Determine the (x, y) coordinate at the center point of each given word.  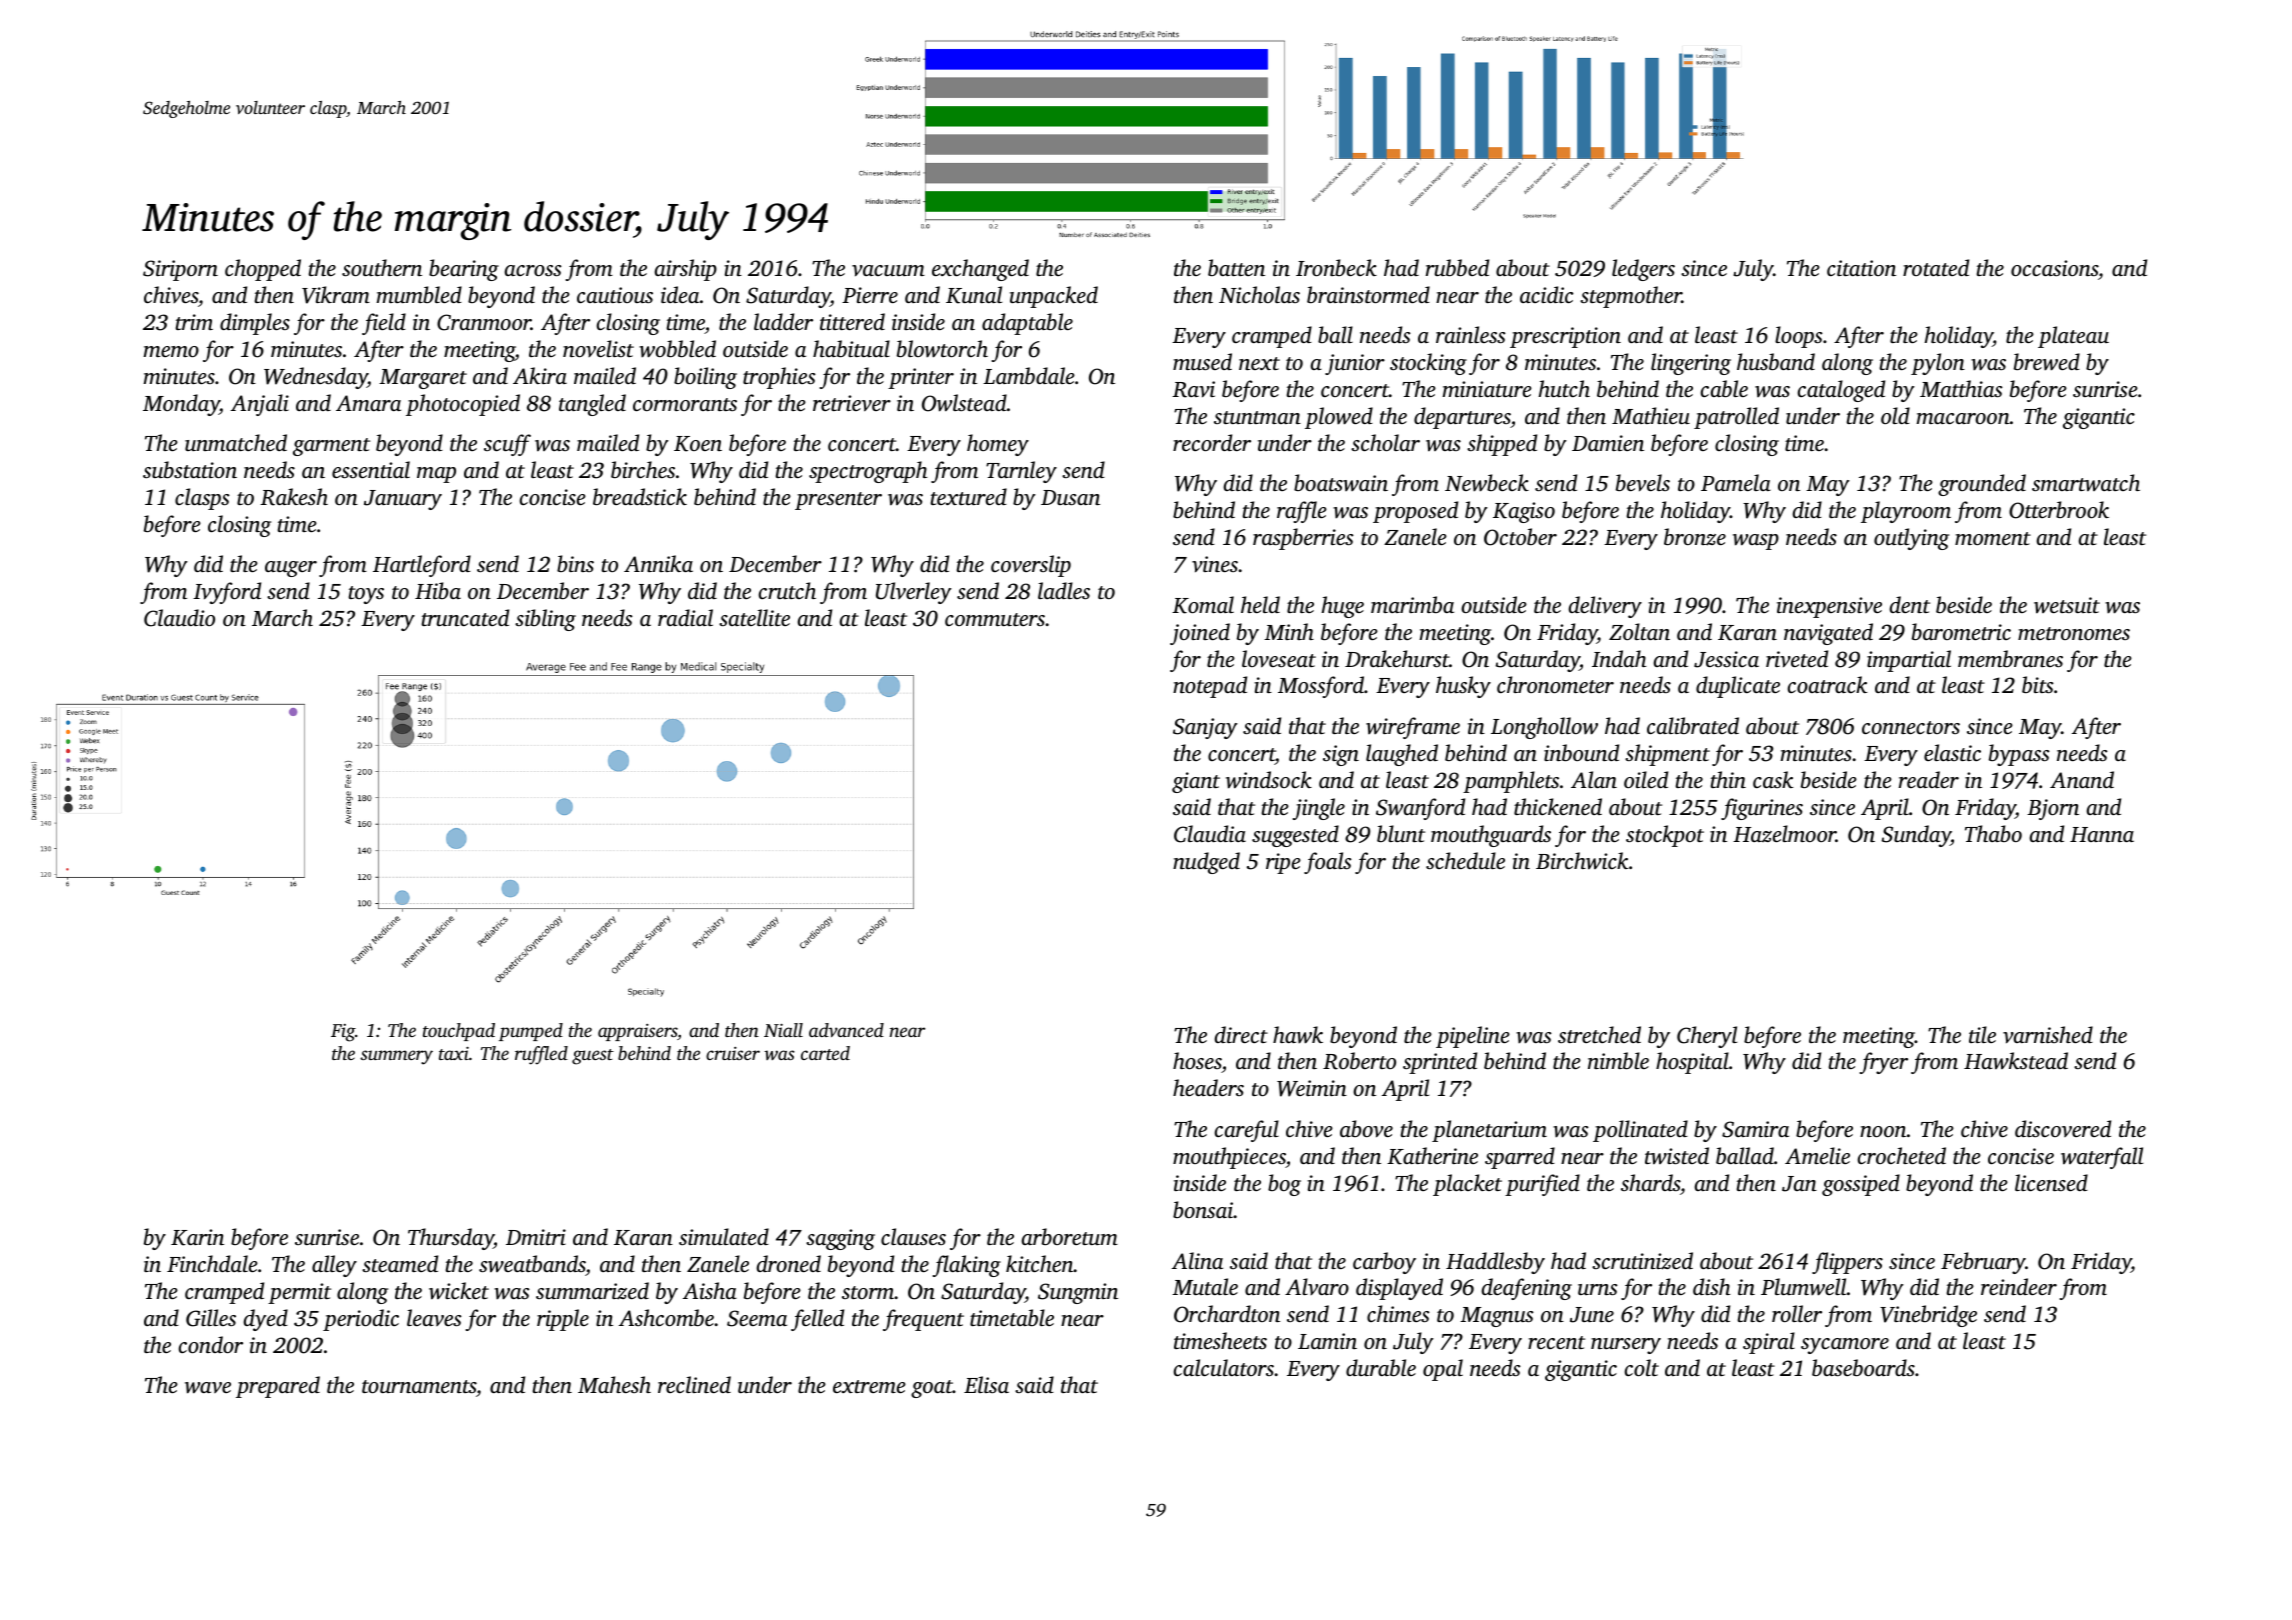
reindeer (2019, 1286)
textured (969, 496)
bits (2038, 684)
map (436, 475)
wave (208, 1388)
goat (932, 1389)
